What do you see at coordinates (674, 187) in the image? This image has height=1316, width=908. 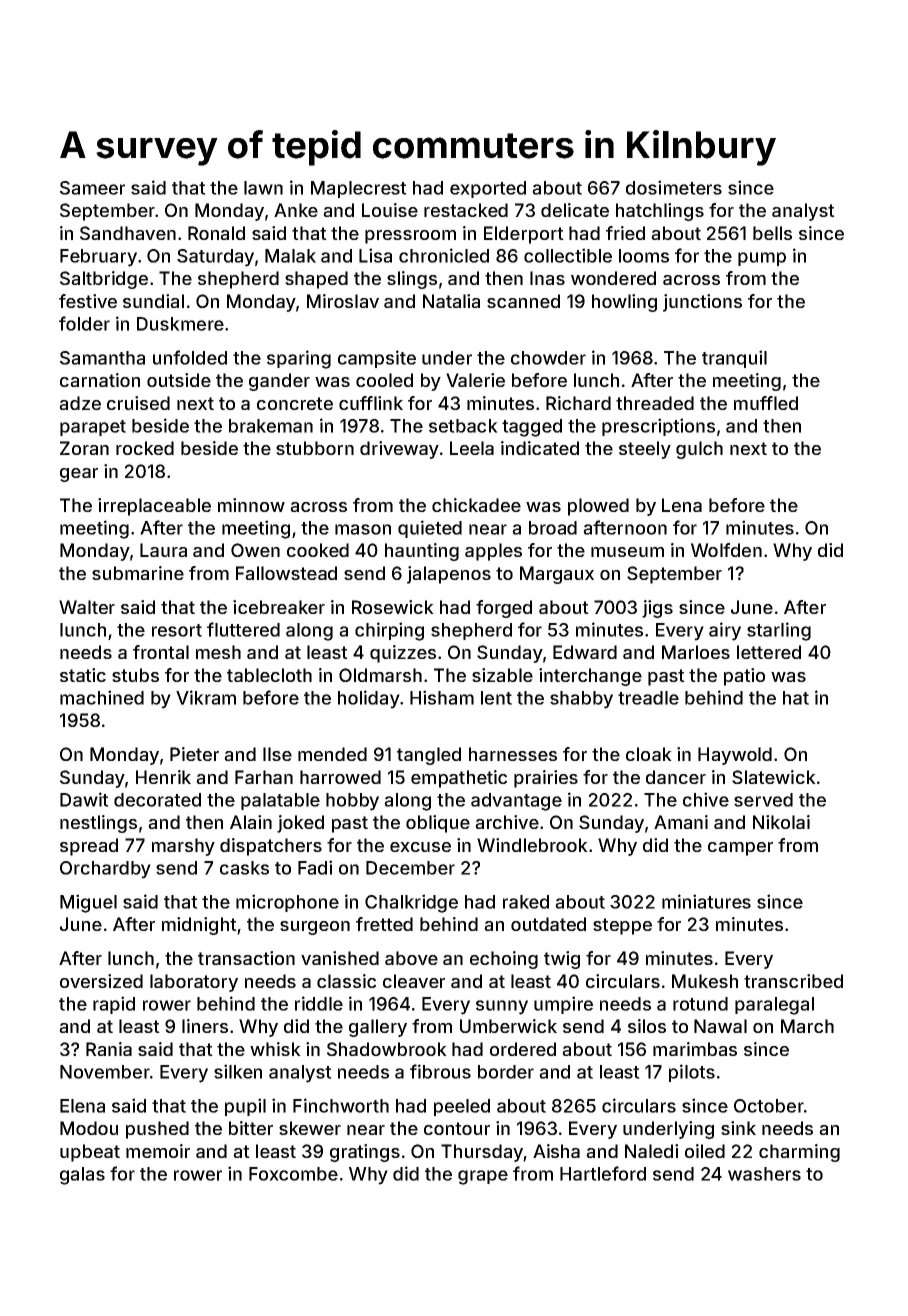 I see `dosimeters` at bounding box center [674, 187].
